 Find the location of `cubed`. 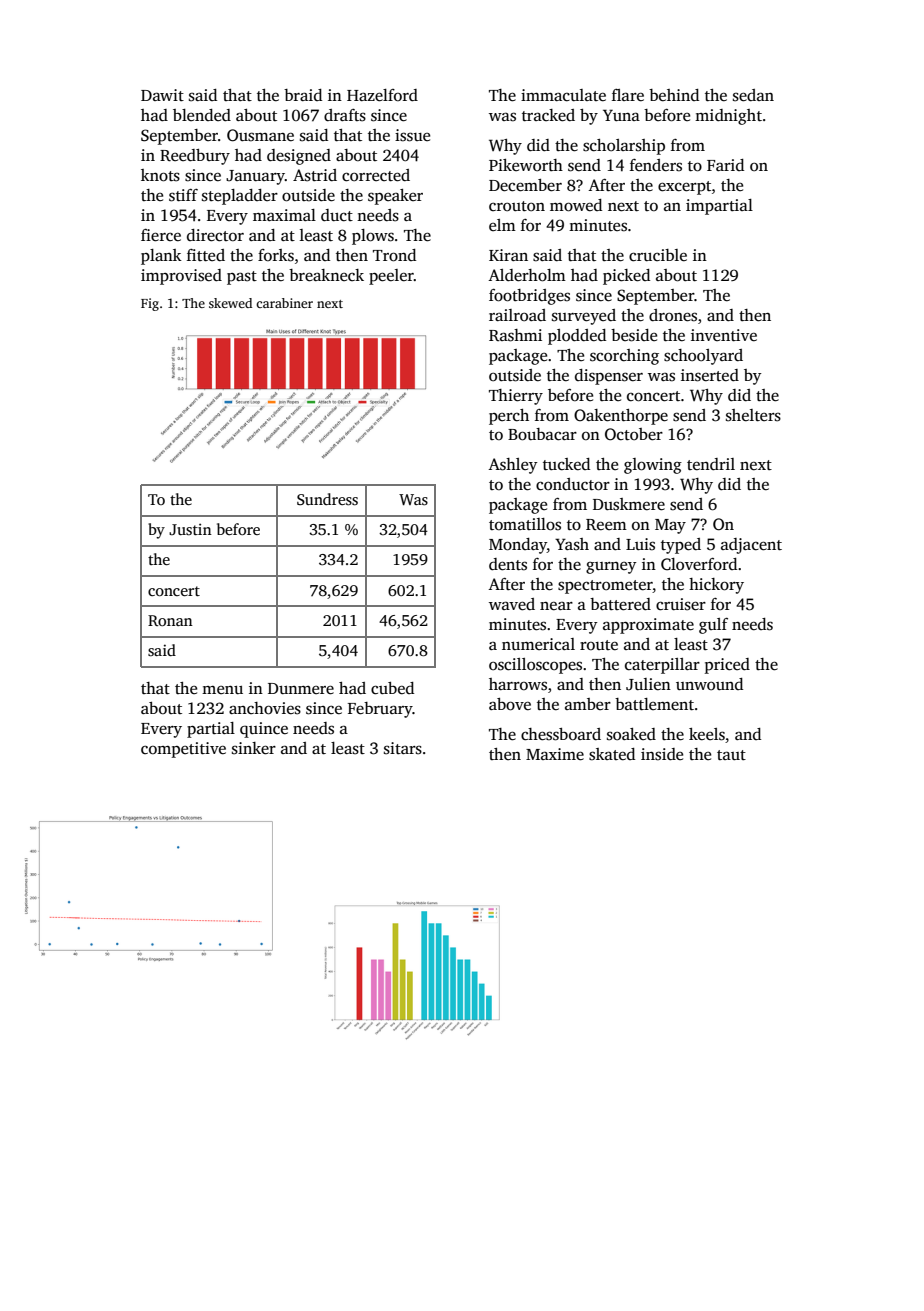

cubed is located at coordinates (392, 688).
